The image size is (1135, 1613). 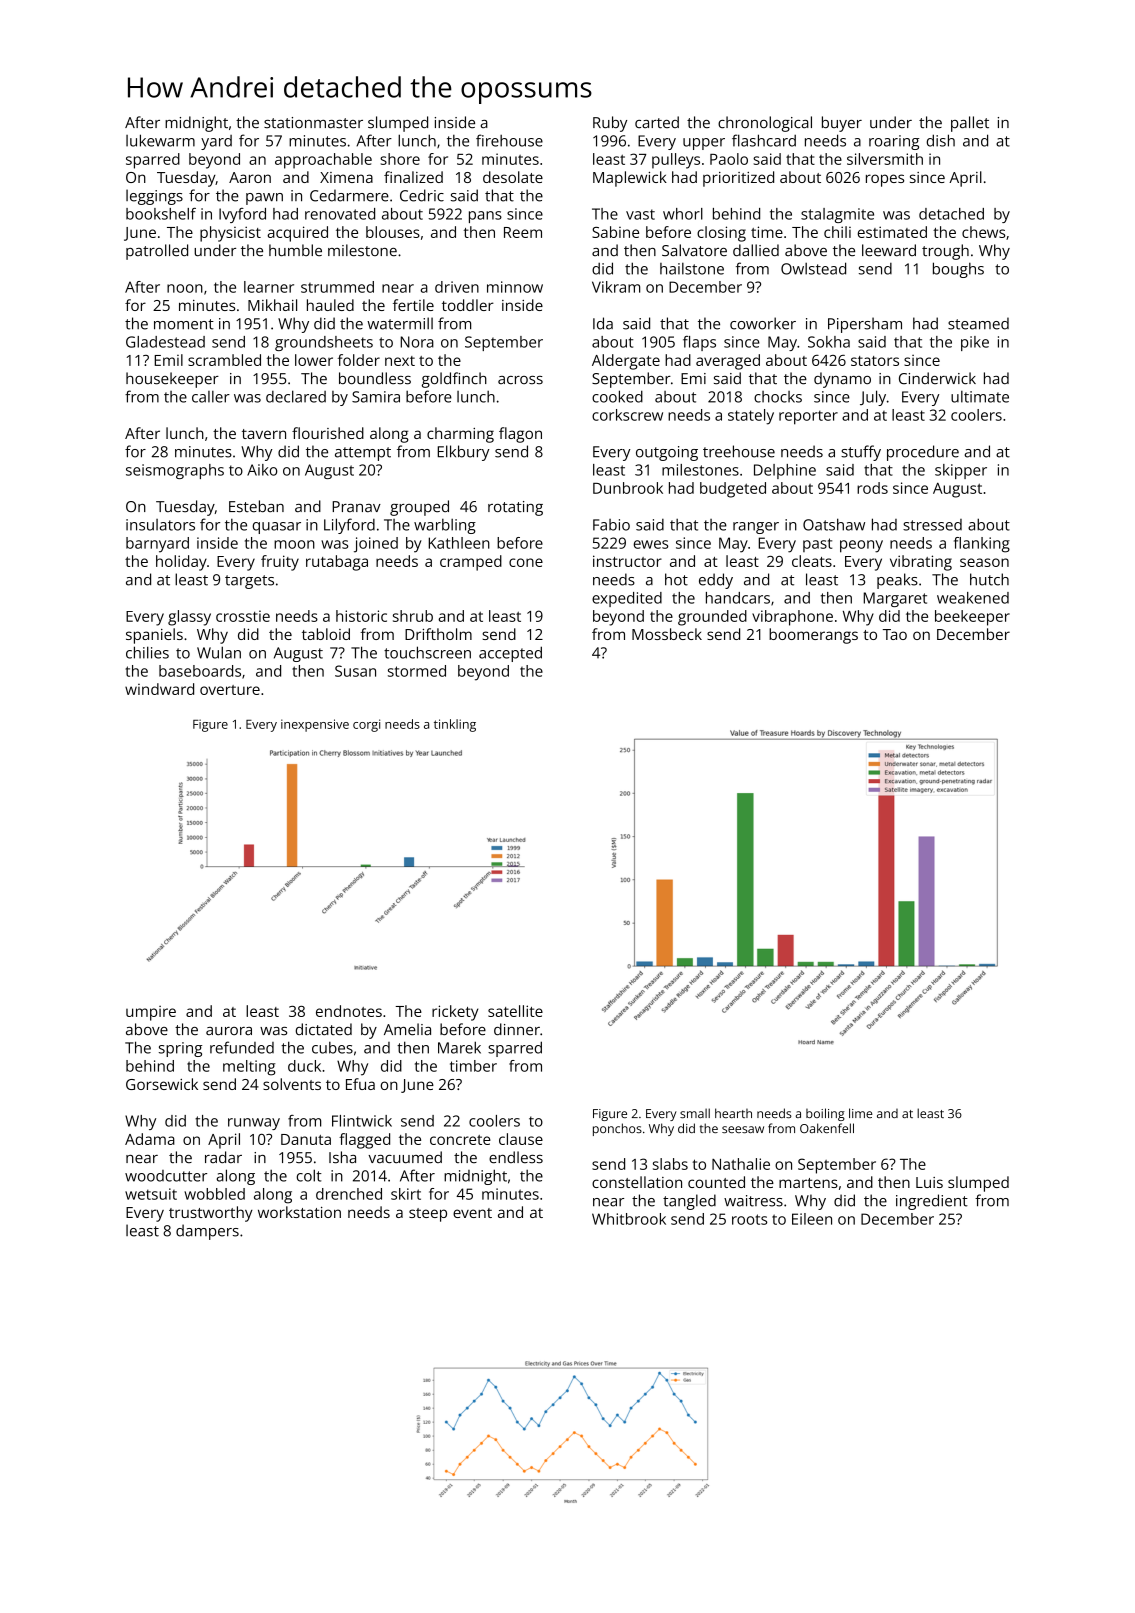 What do you see at coordinates (764, 140) in the document?
I see `flashcard` at bounding box center [764, 140].
